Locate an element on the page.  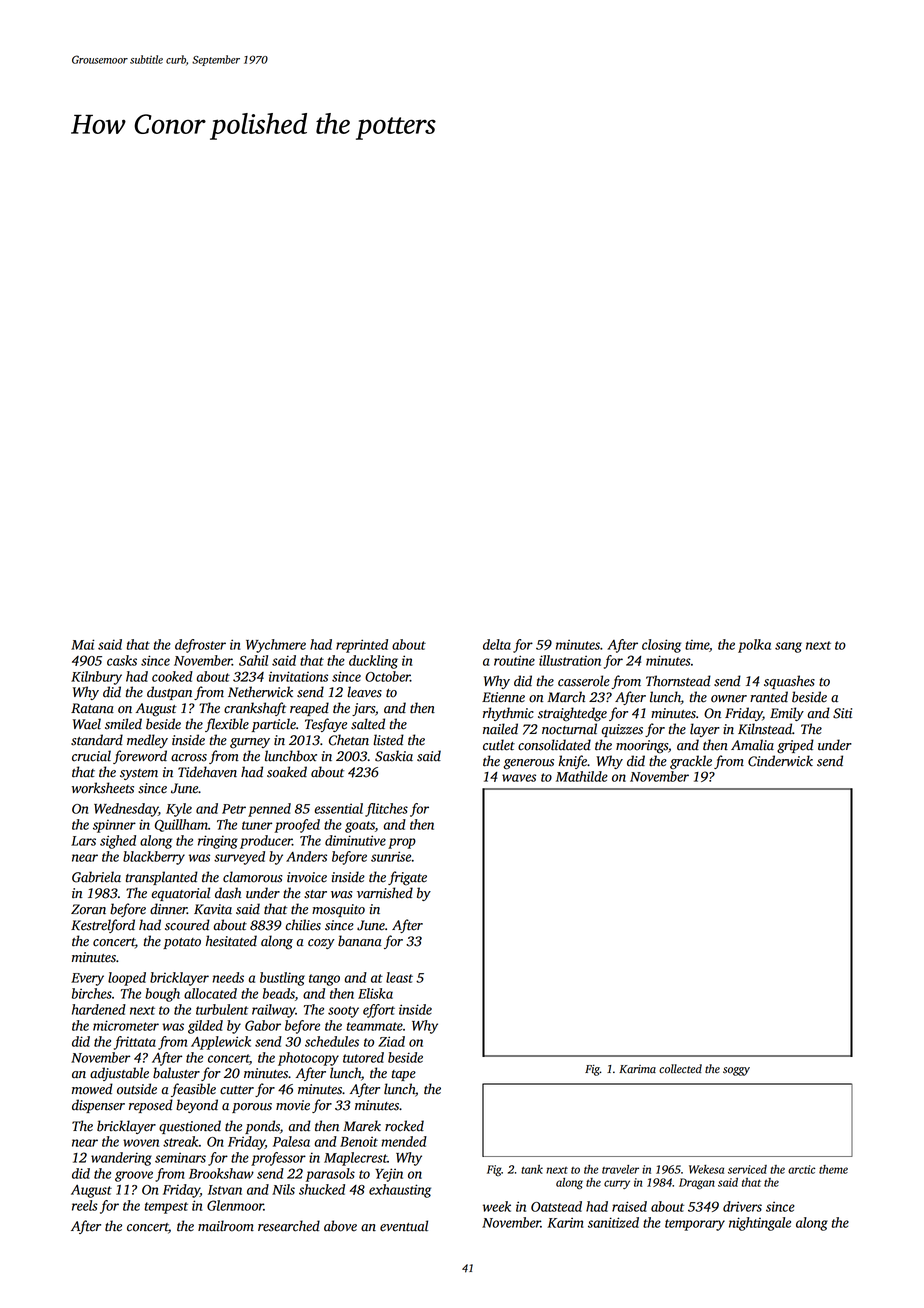
Amalia is located at coordinates (752, 745).
